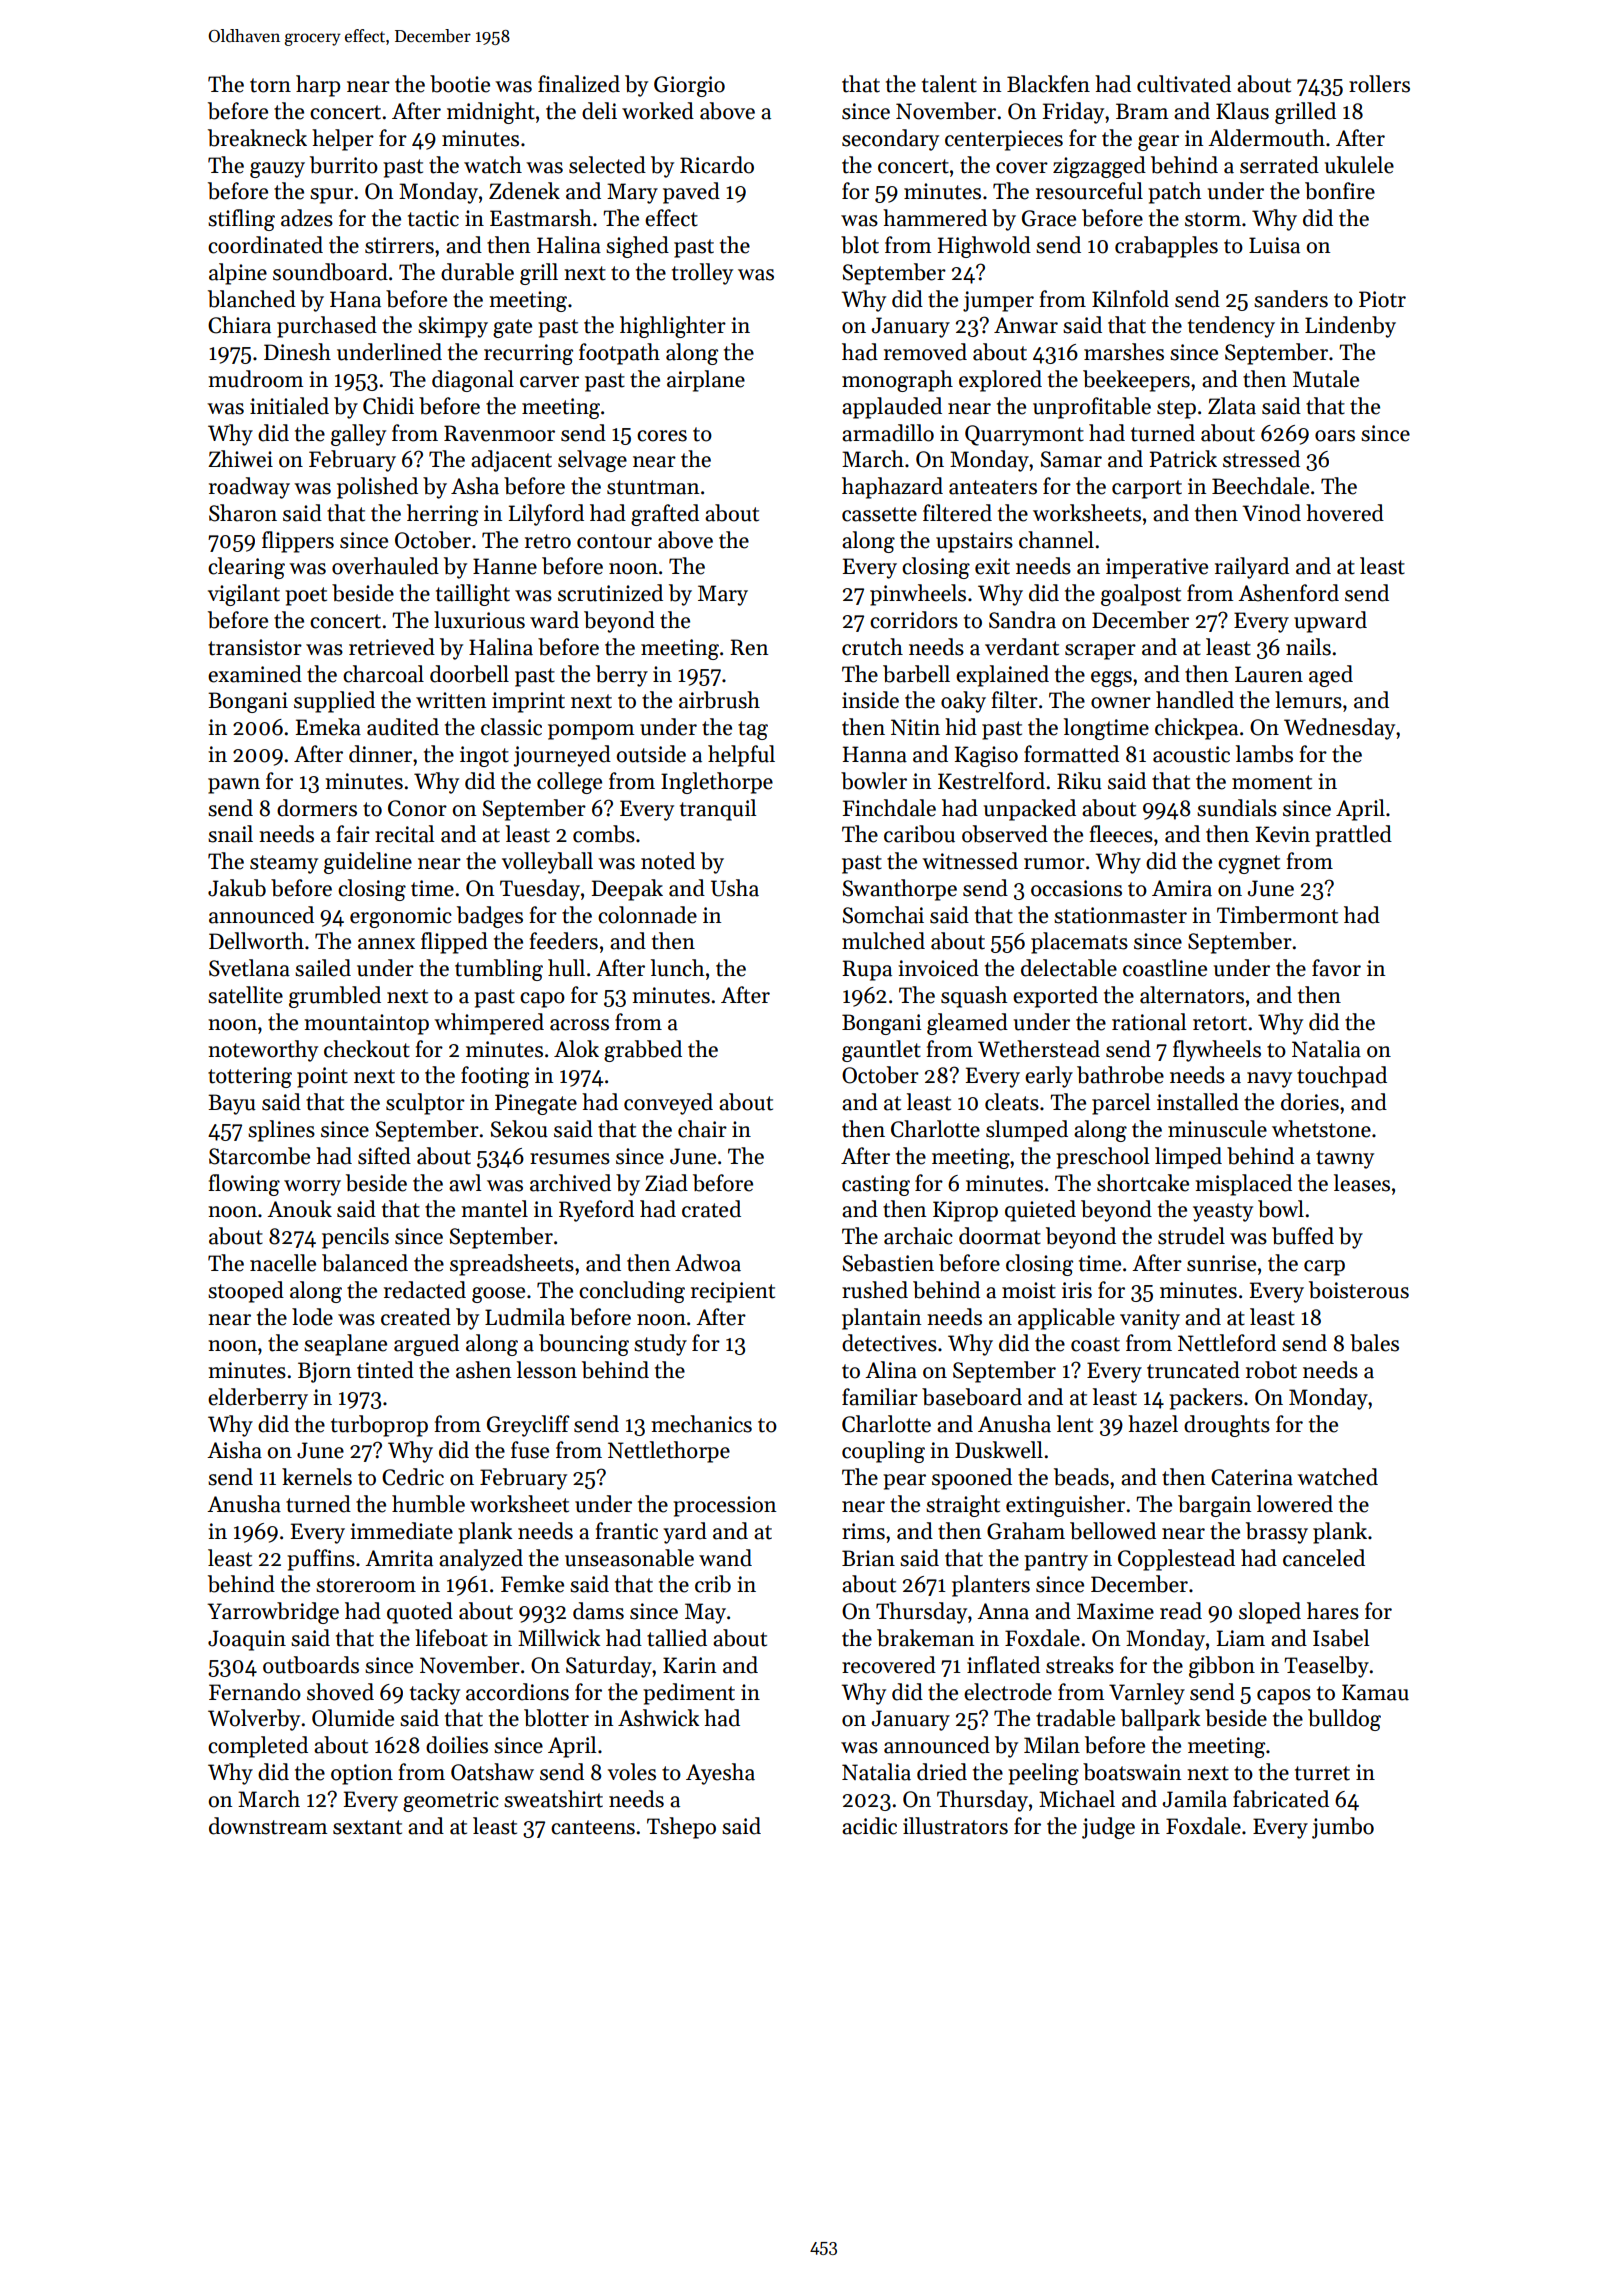 The height and width of the document is (2292, 1620). Describe the element at coordinates (609, 1667) in the document. I see `Saturday` at that location.
